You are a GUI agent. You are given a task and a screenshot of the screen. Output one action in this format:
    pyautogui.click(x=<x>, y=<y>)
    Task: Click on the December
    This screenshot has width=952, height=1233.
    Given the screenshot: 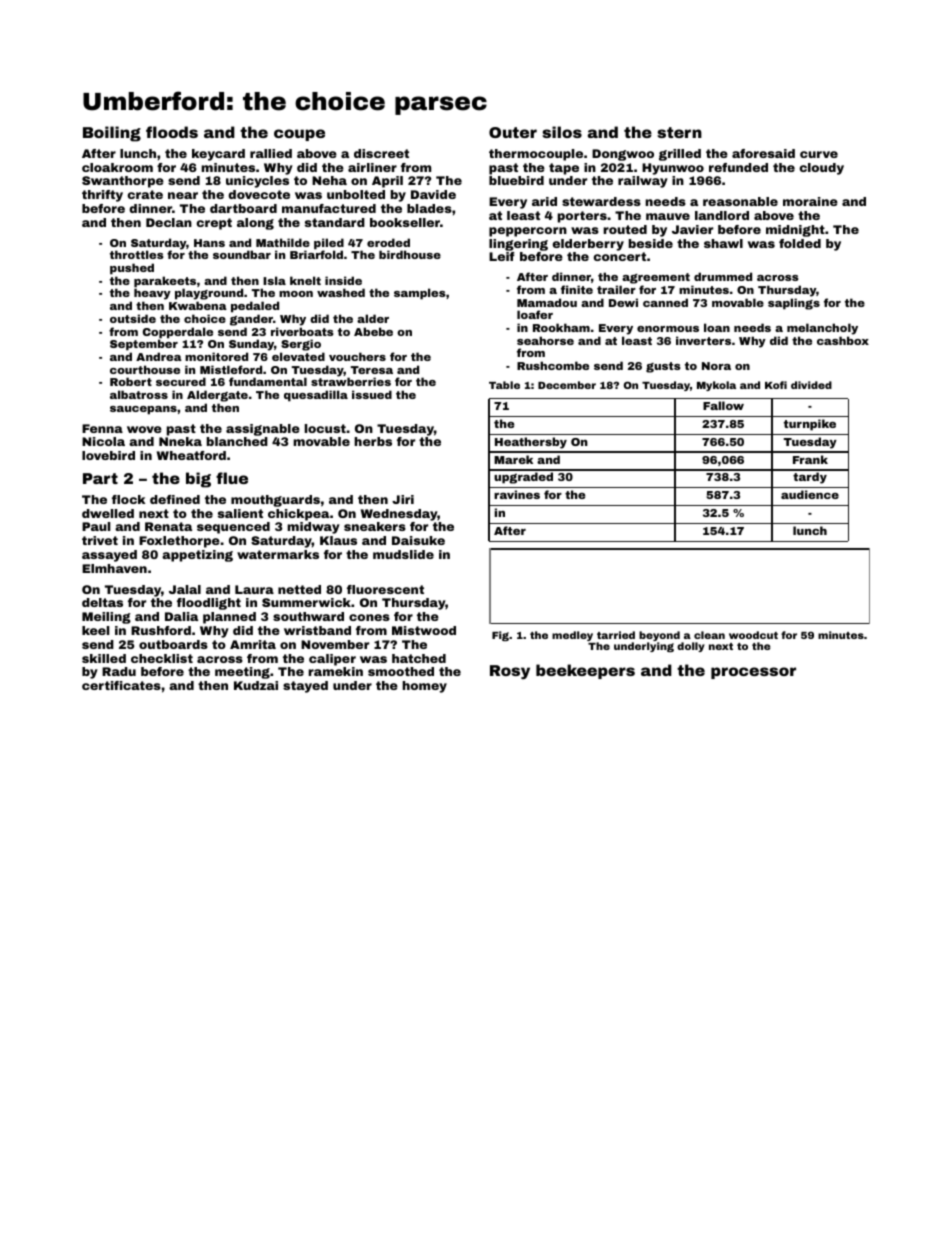 What is the action you would take?
    pyautogui.click(x=567, y=385)
